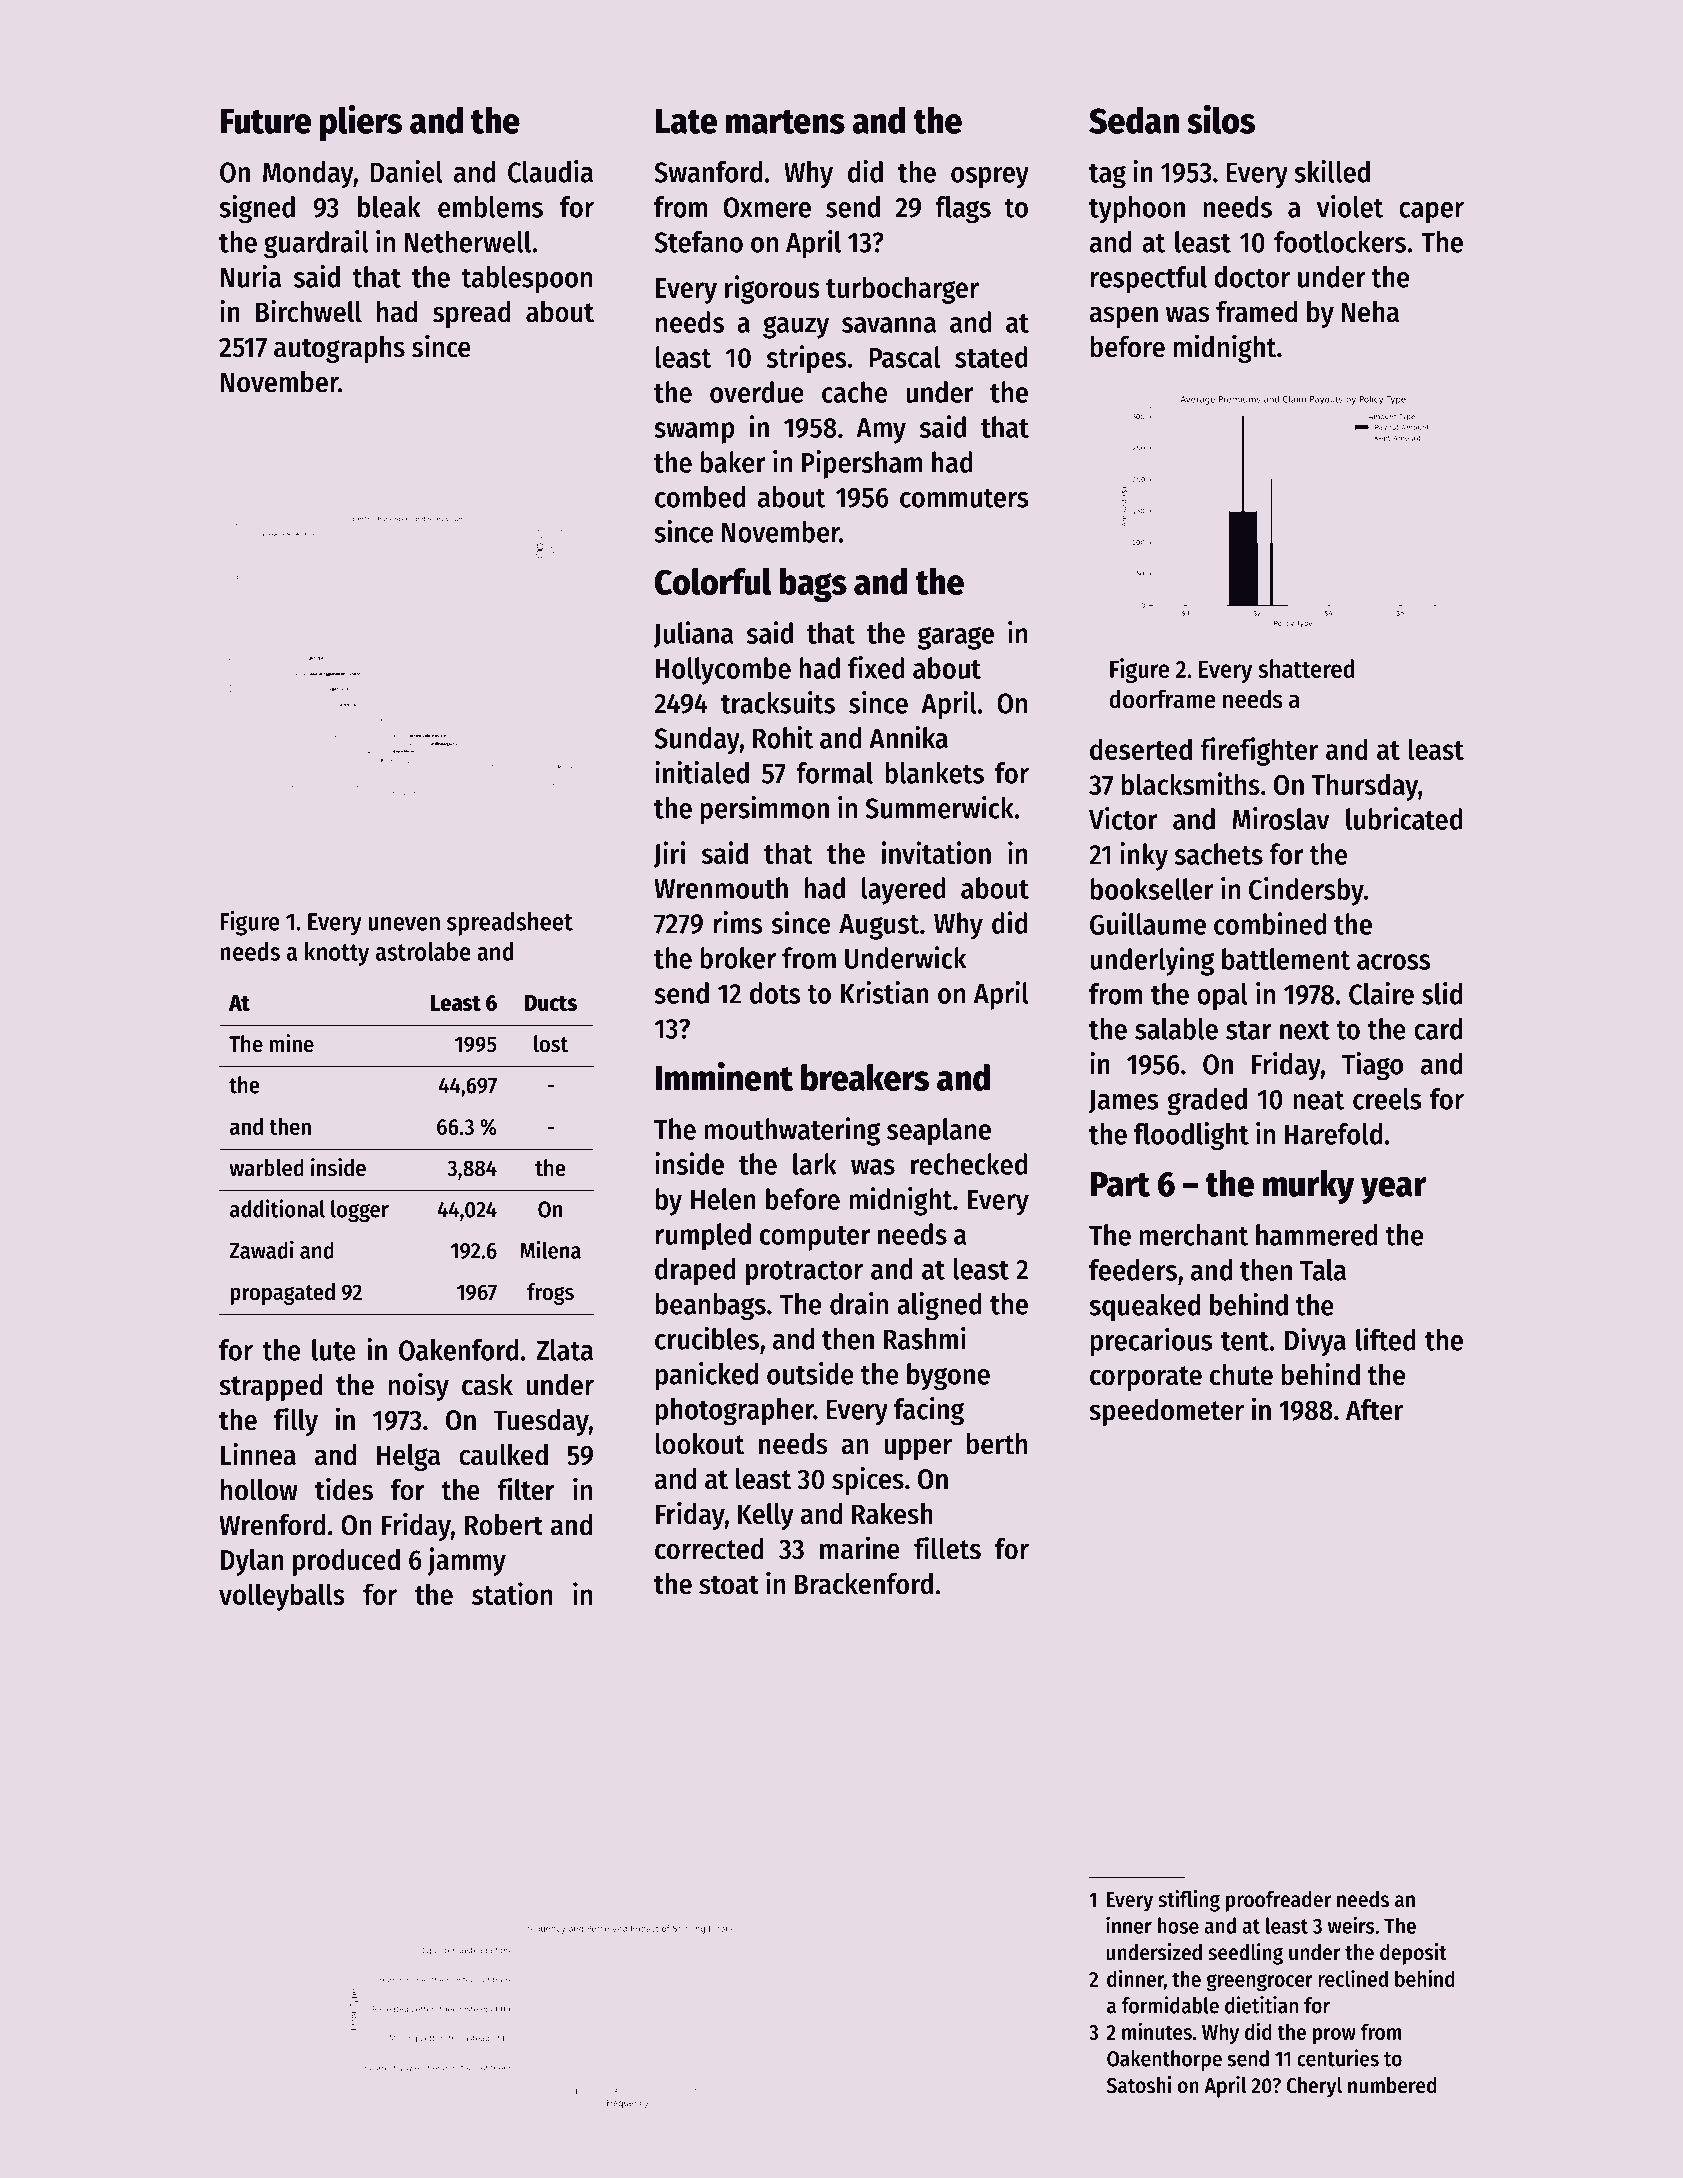 This screenshot has width=1683, height=2178. What do you see at coordinates (360, 1211) in the screenshot?
I see `logger` at bounding box center [360, 1211].
